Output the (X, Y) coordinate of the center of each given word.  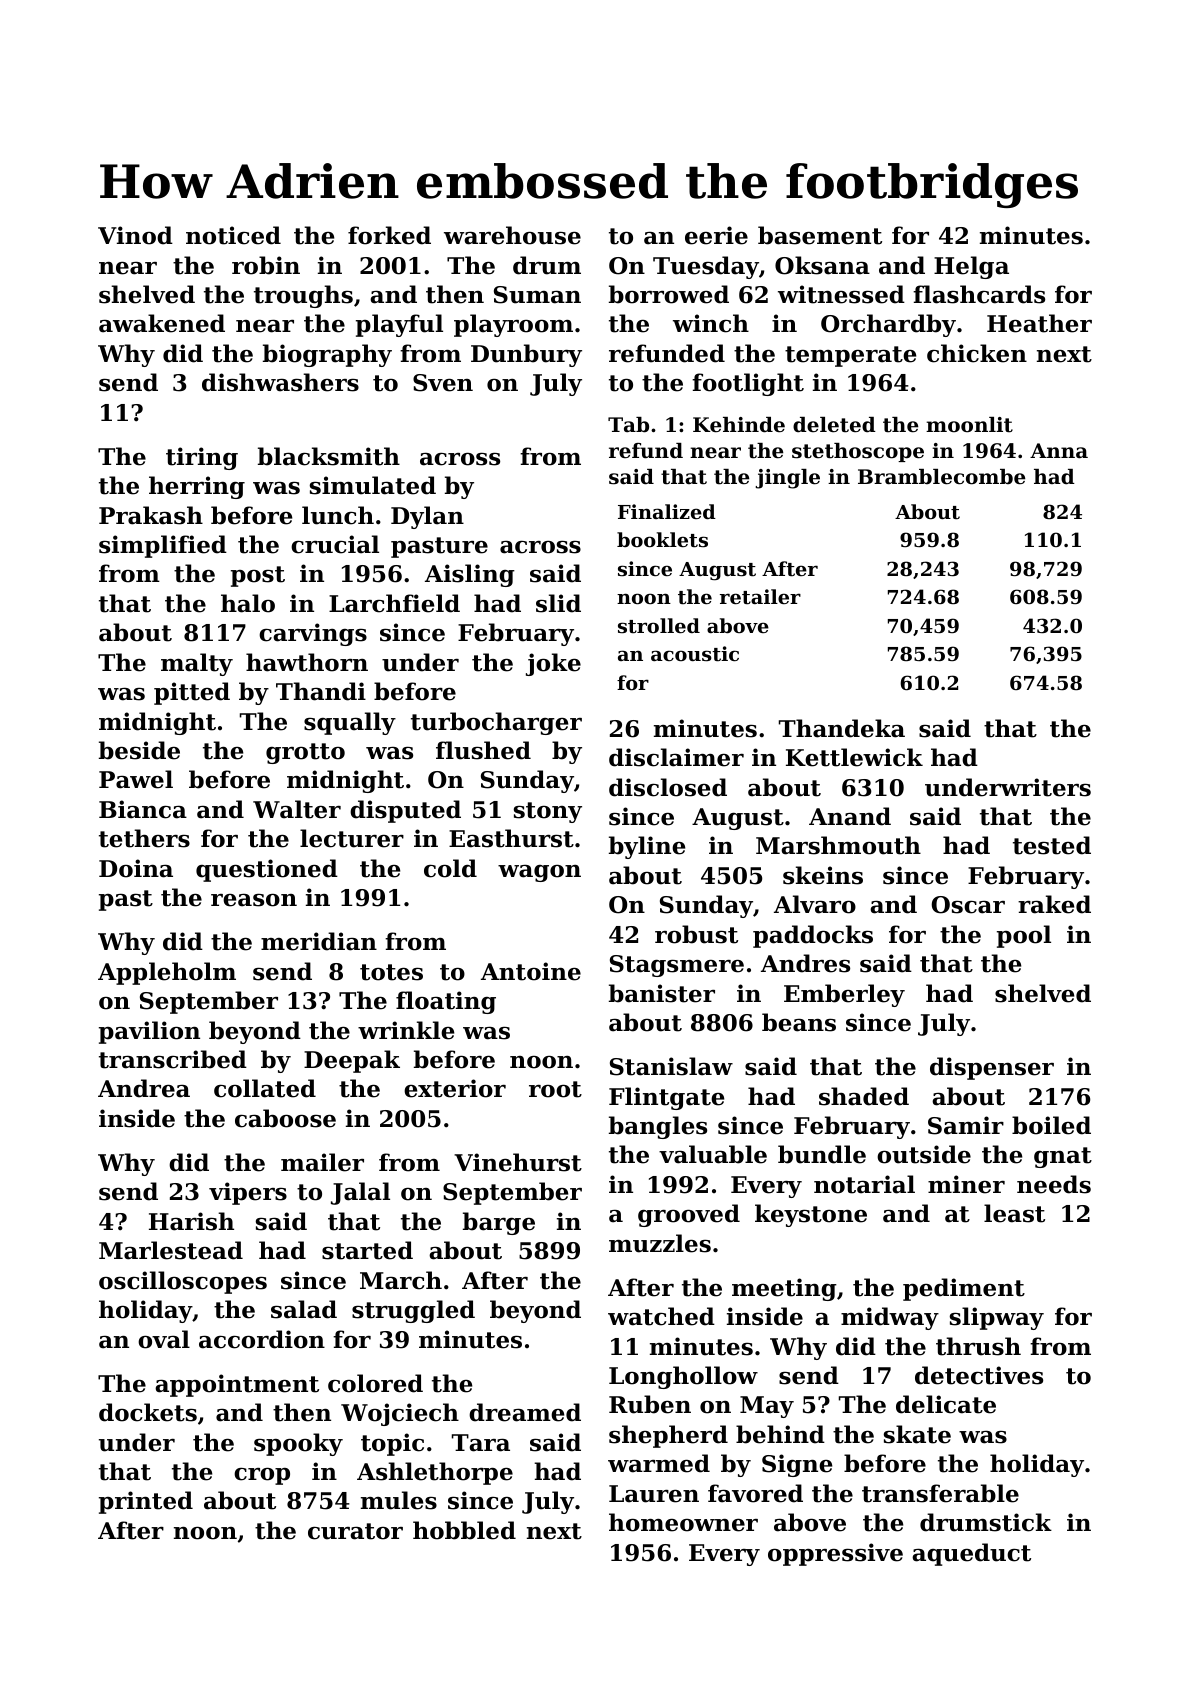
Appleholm (167, 973)
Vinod (135, 235)
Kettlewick (854, 757)
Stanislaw (671, 1066)
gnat (1063, 1157)
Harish (191, 1221)
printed (146, 1502)
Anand (850, 816)
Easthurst (511, 838)
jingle (788, 479)
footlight (748, 384)
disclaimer (676, 757)
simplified (163, 546)
